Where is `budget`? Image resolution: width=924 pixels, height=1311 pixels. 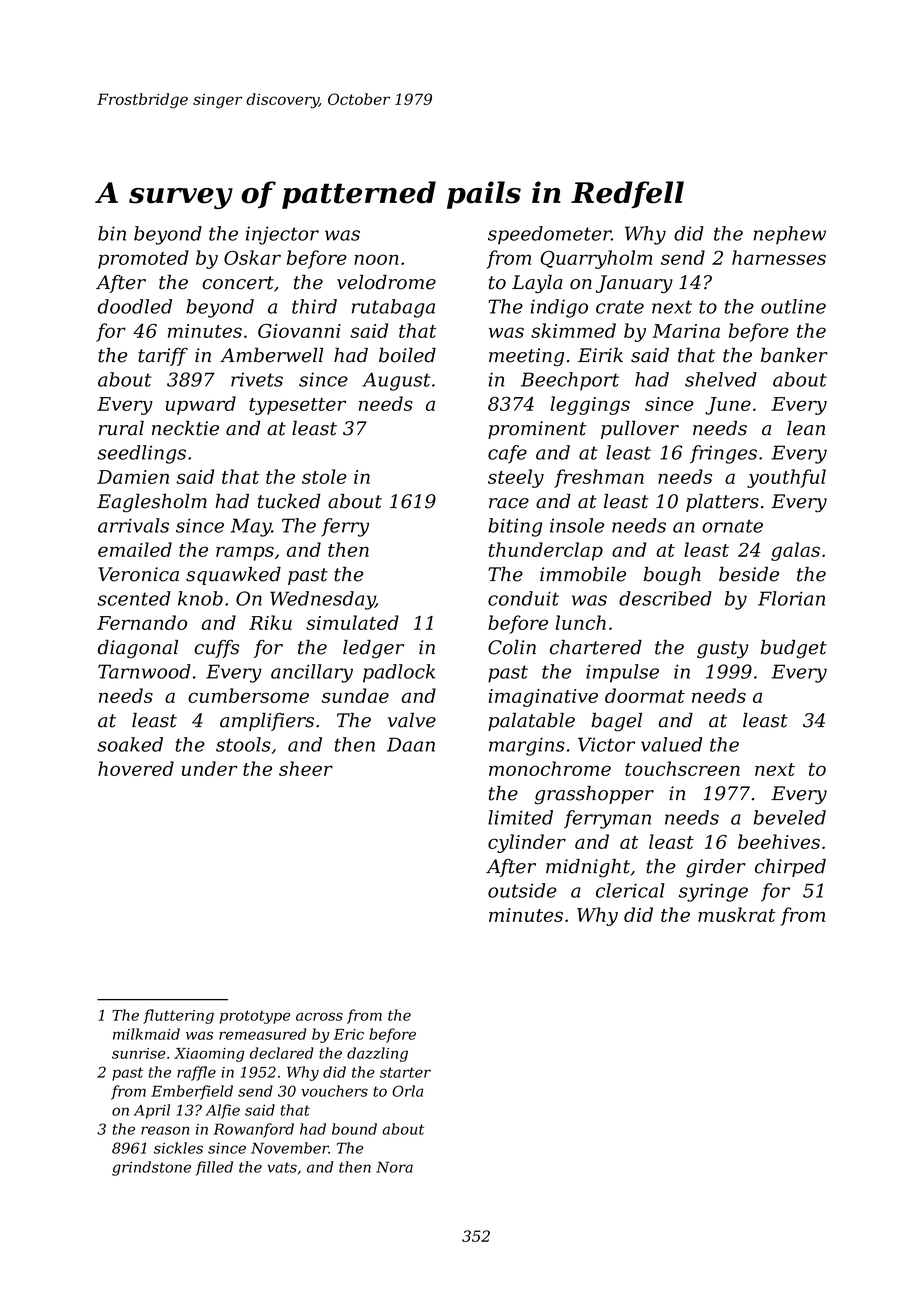 budget is located at coordinates (794, 649).
